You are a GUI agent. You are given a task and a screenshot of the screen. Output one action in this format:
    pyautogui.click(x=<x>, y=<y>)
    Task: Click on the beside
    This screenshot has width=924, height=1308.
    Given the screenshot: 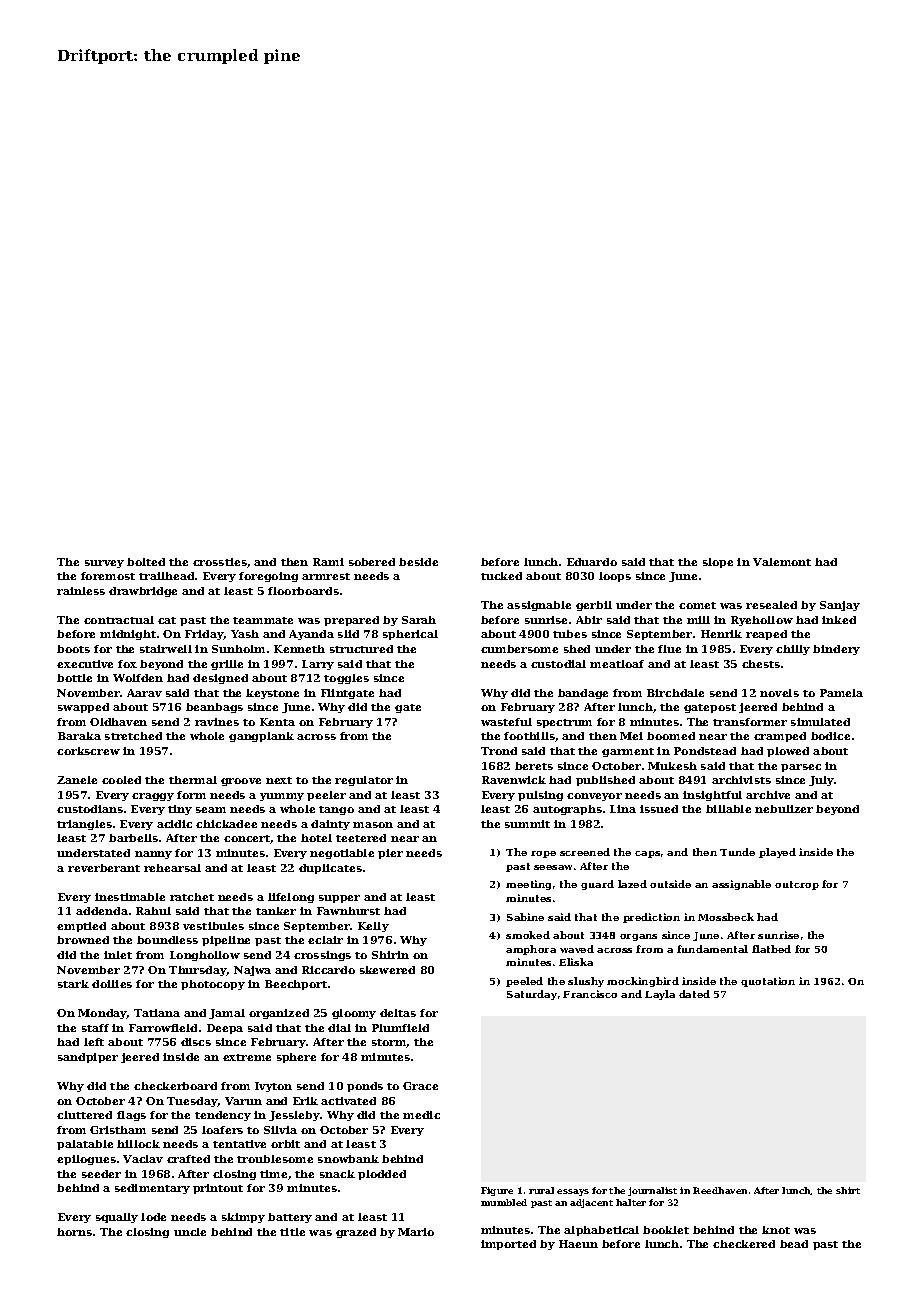 What is the action you would take?
    pyautogui.click(x=418, y=562)
